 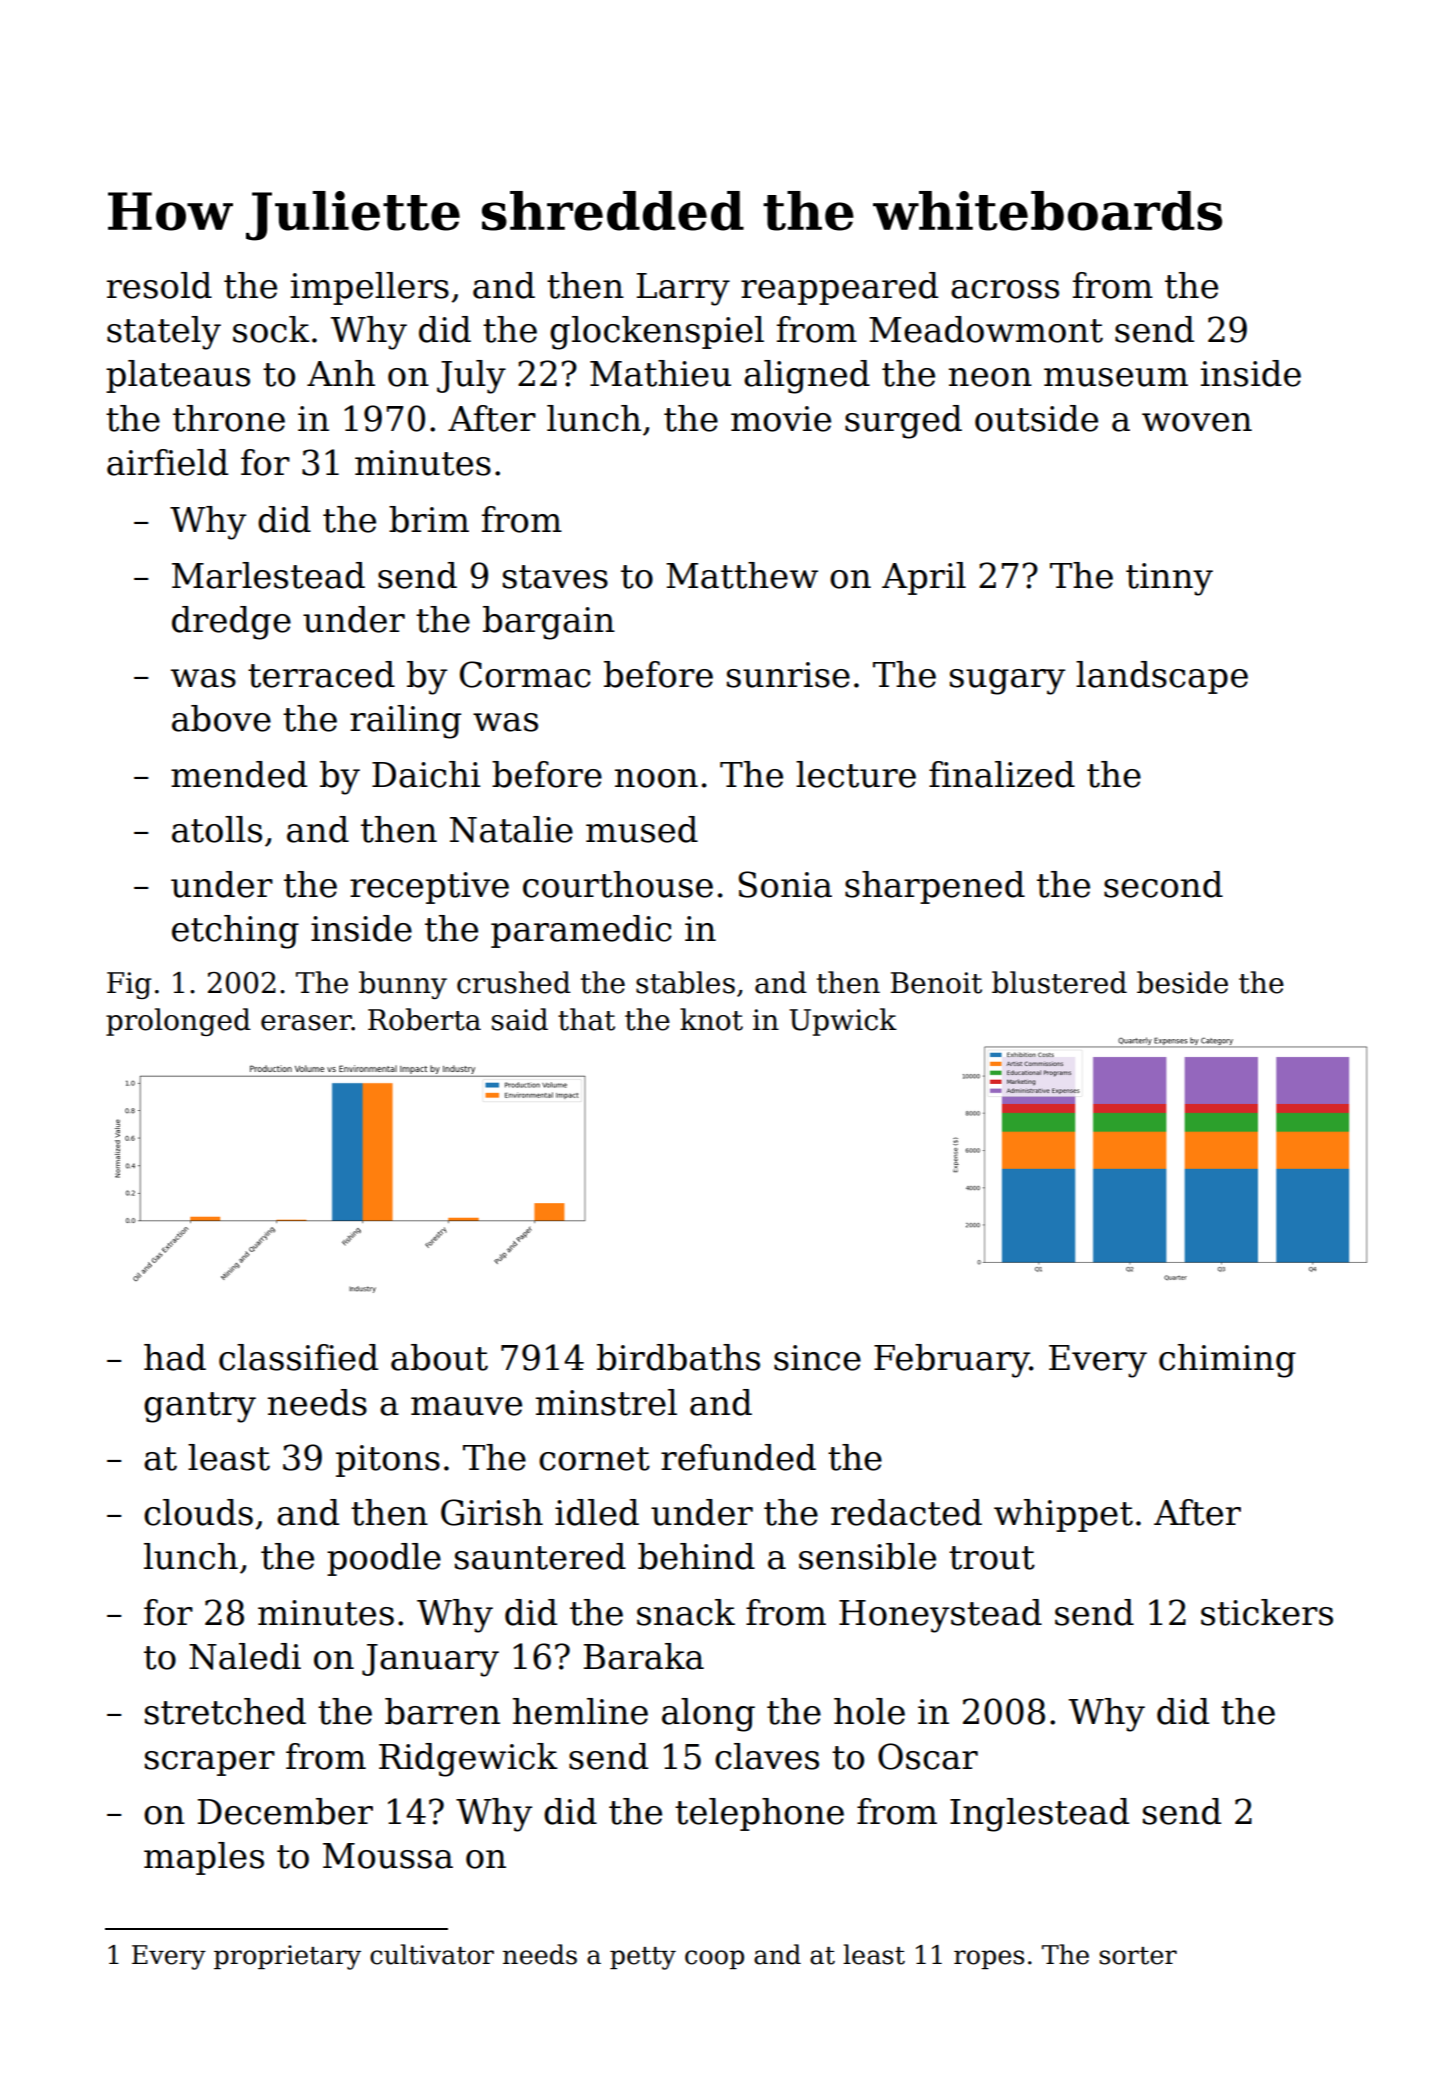 I want to click on airfield, so click(x=167, y=462).
